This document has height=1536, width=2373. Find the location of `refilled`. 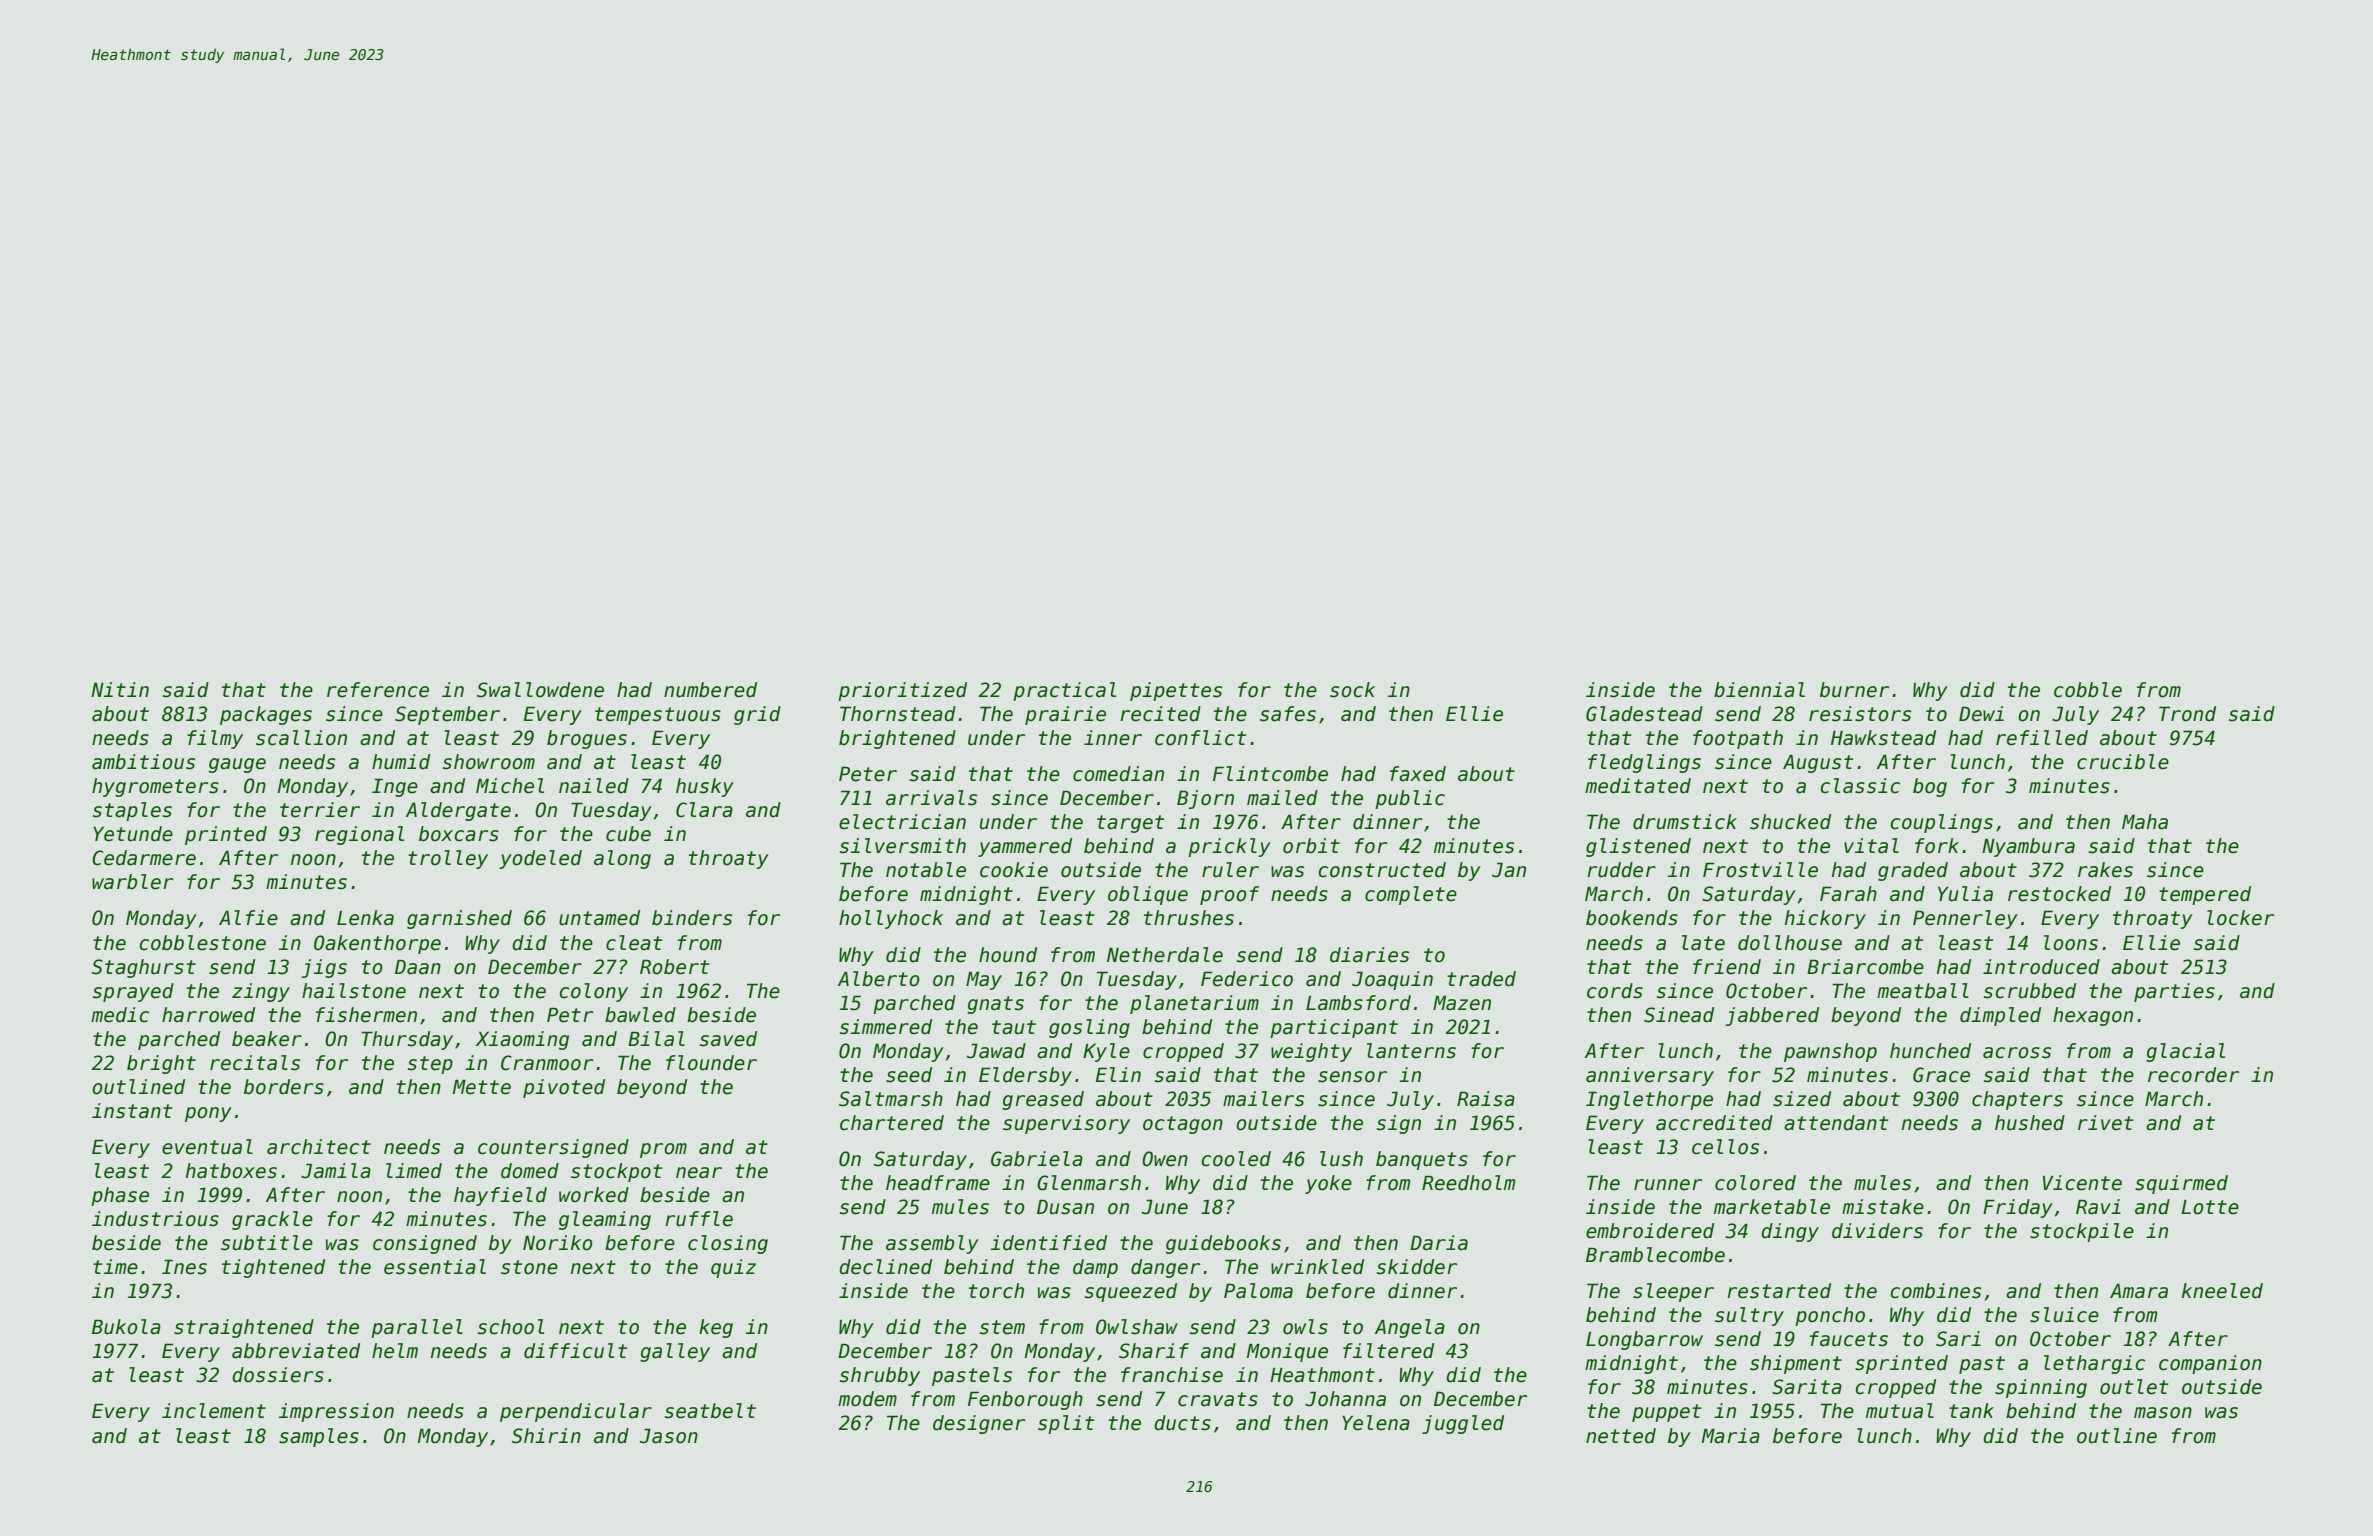

refilled is located at coordinates (2042, 738).
